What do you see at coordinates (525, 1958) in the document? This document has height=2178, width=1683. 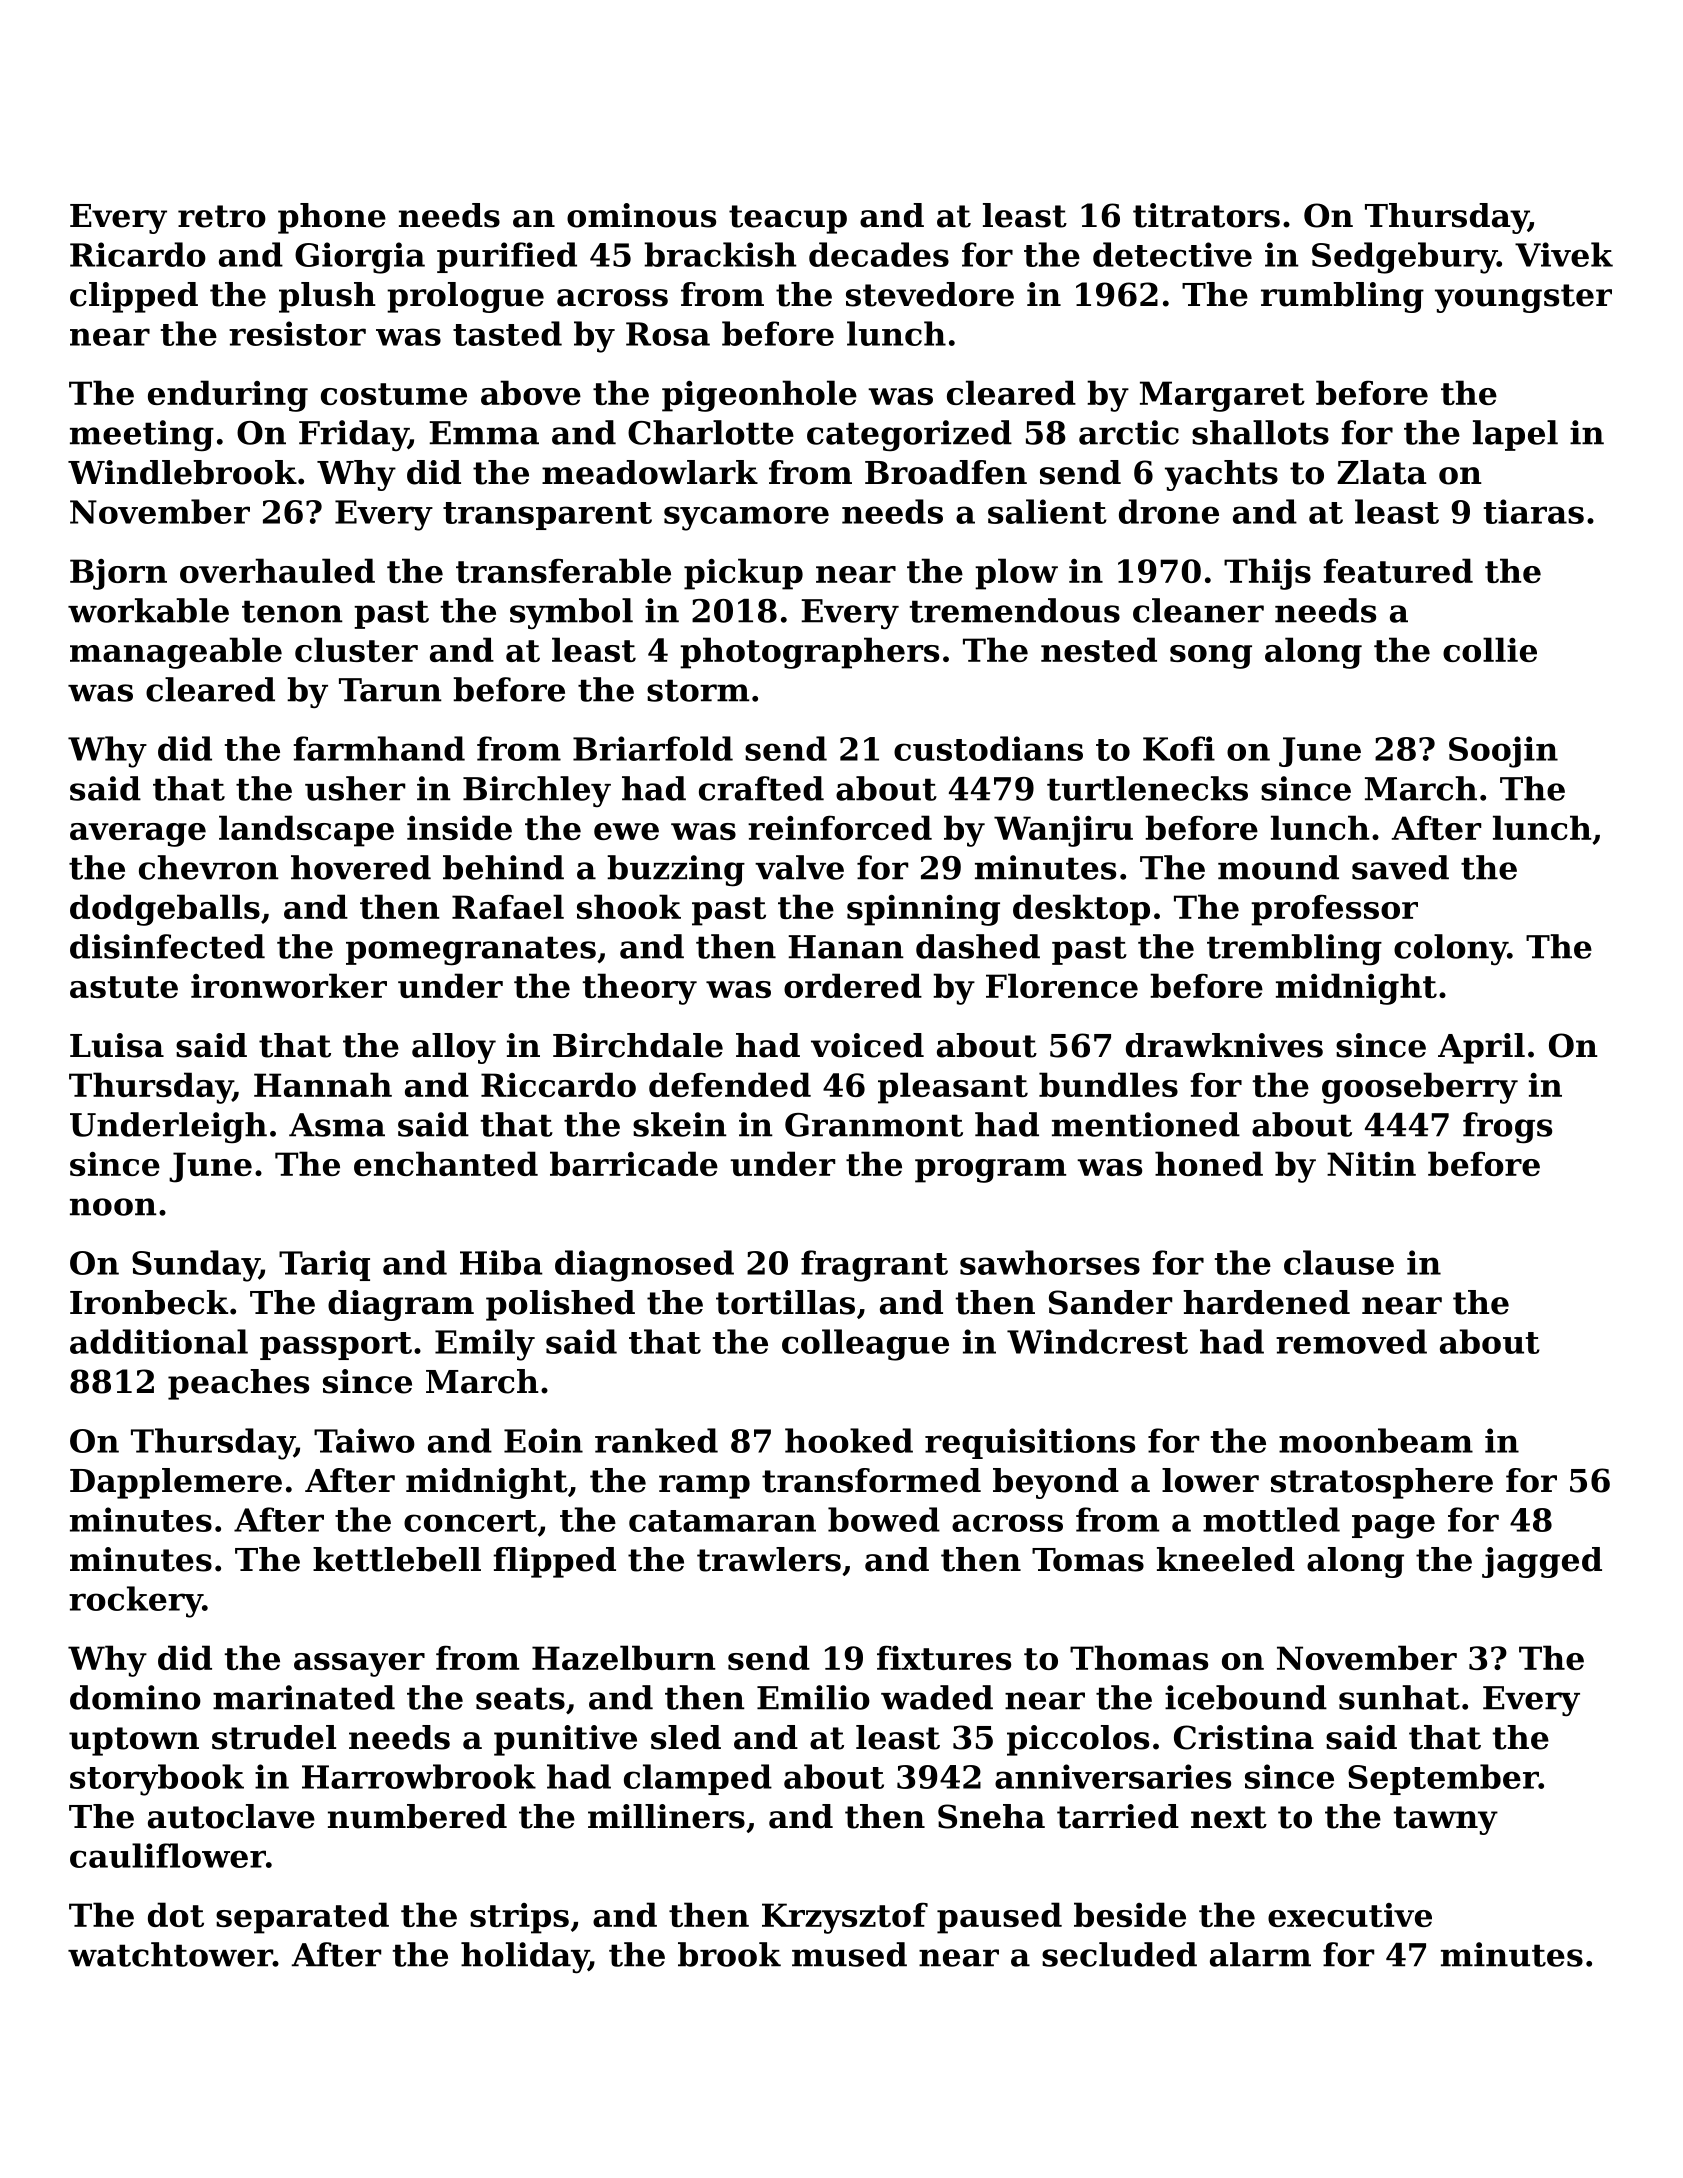 I see `holiday` at bounding box center [525, 1958].
